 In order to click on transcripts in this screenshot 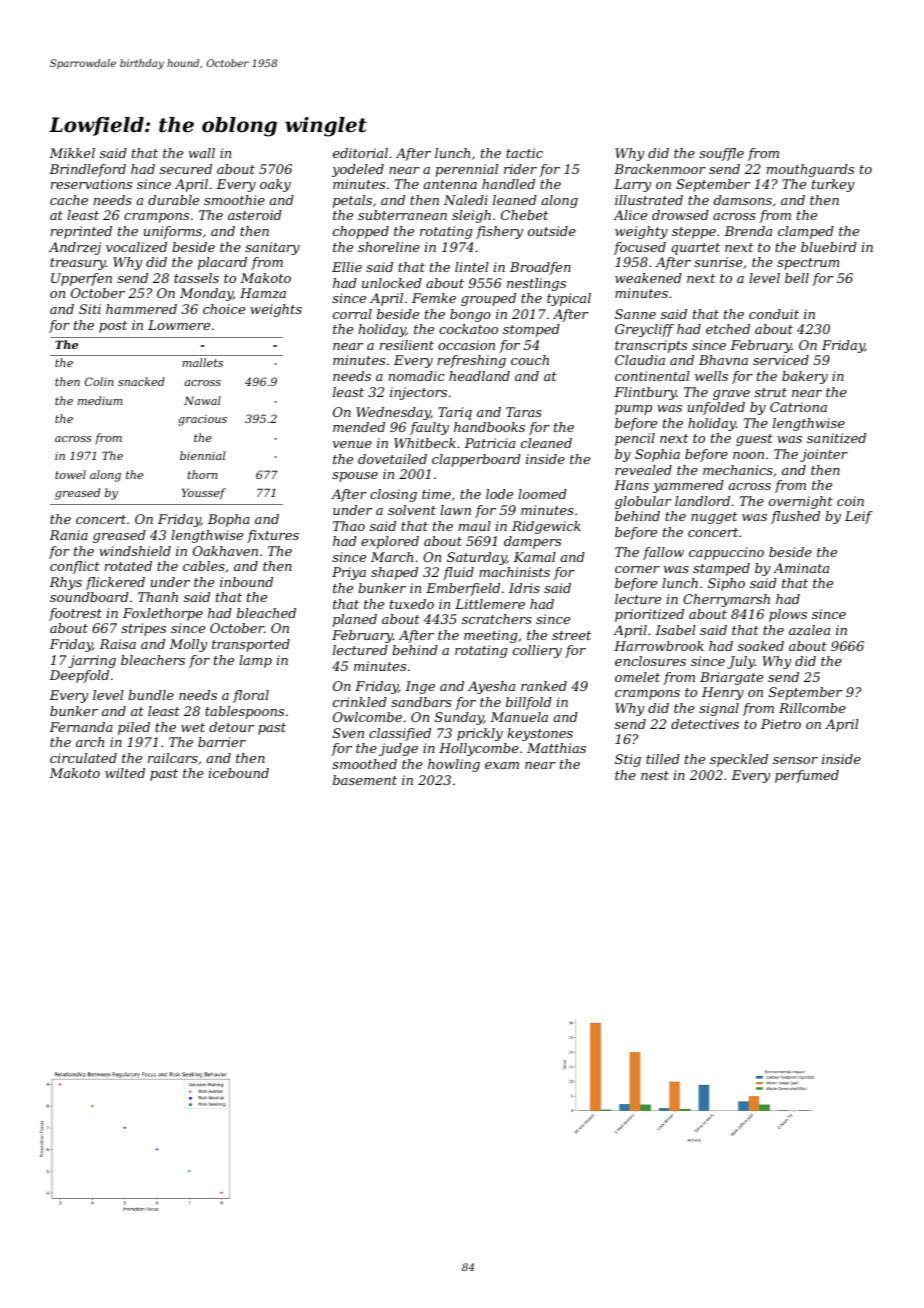, I will do `click(651, 346)`.
